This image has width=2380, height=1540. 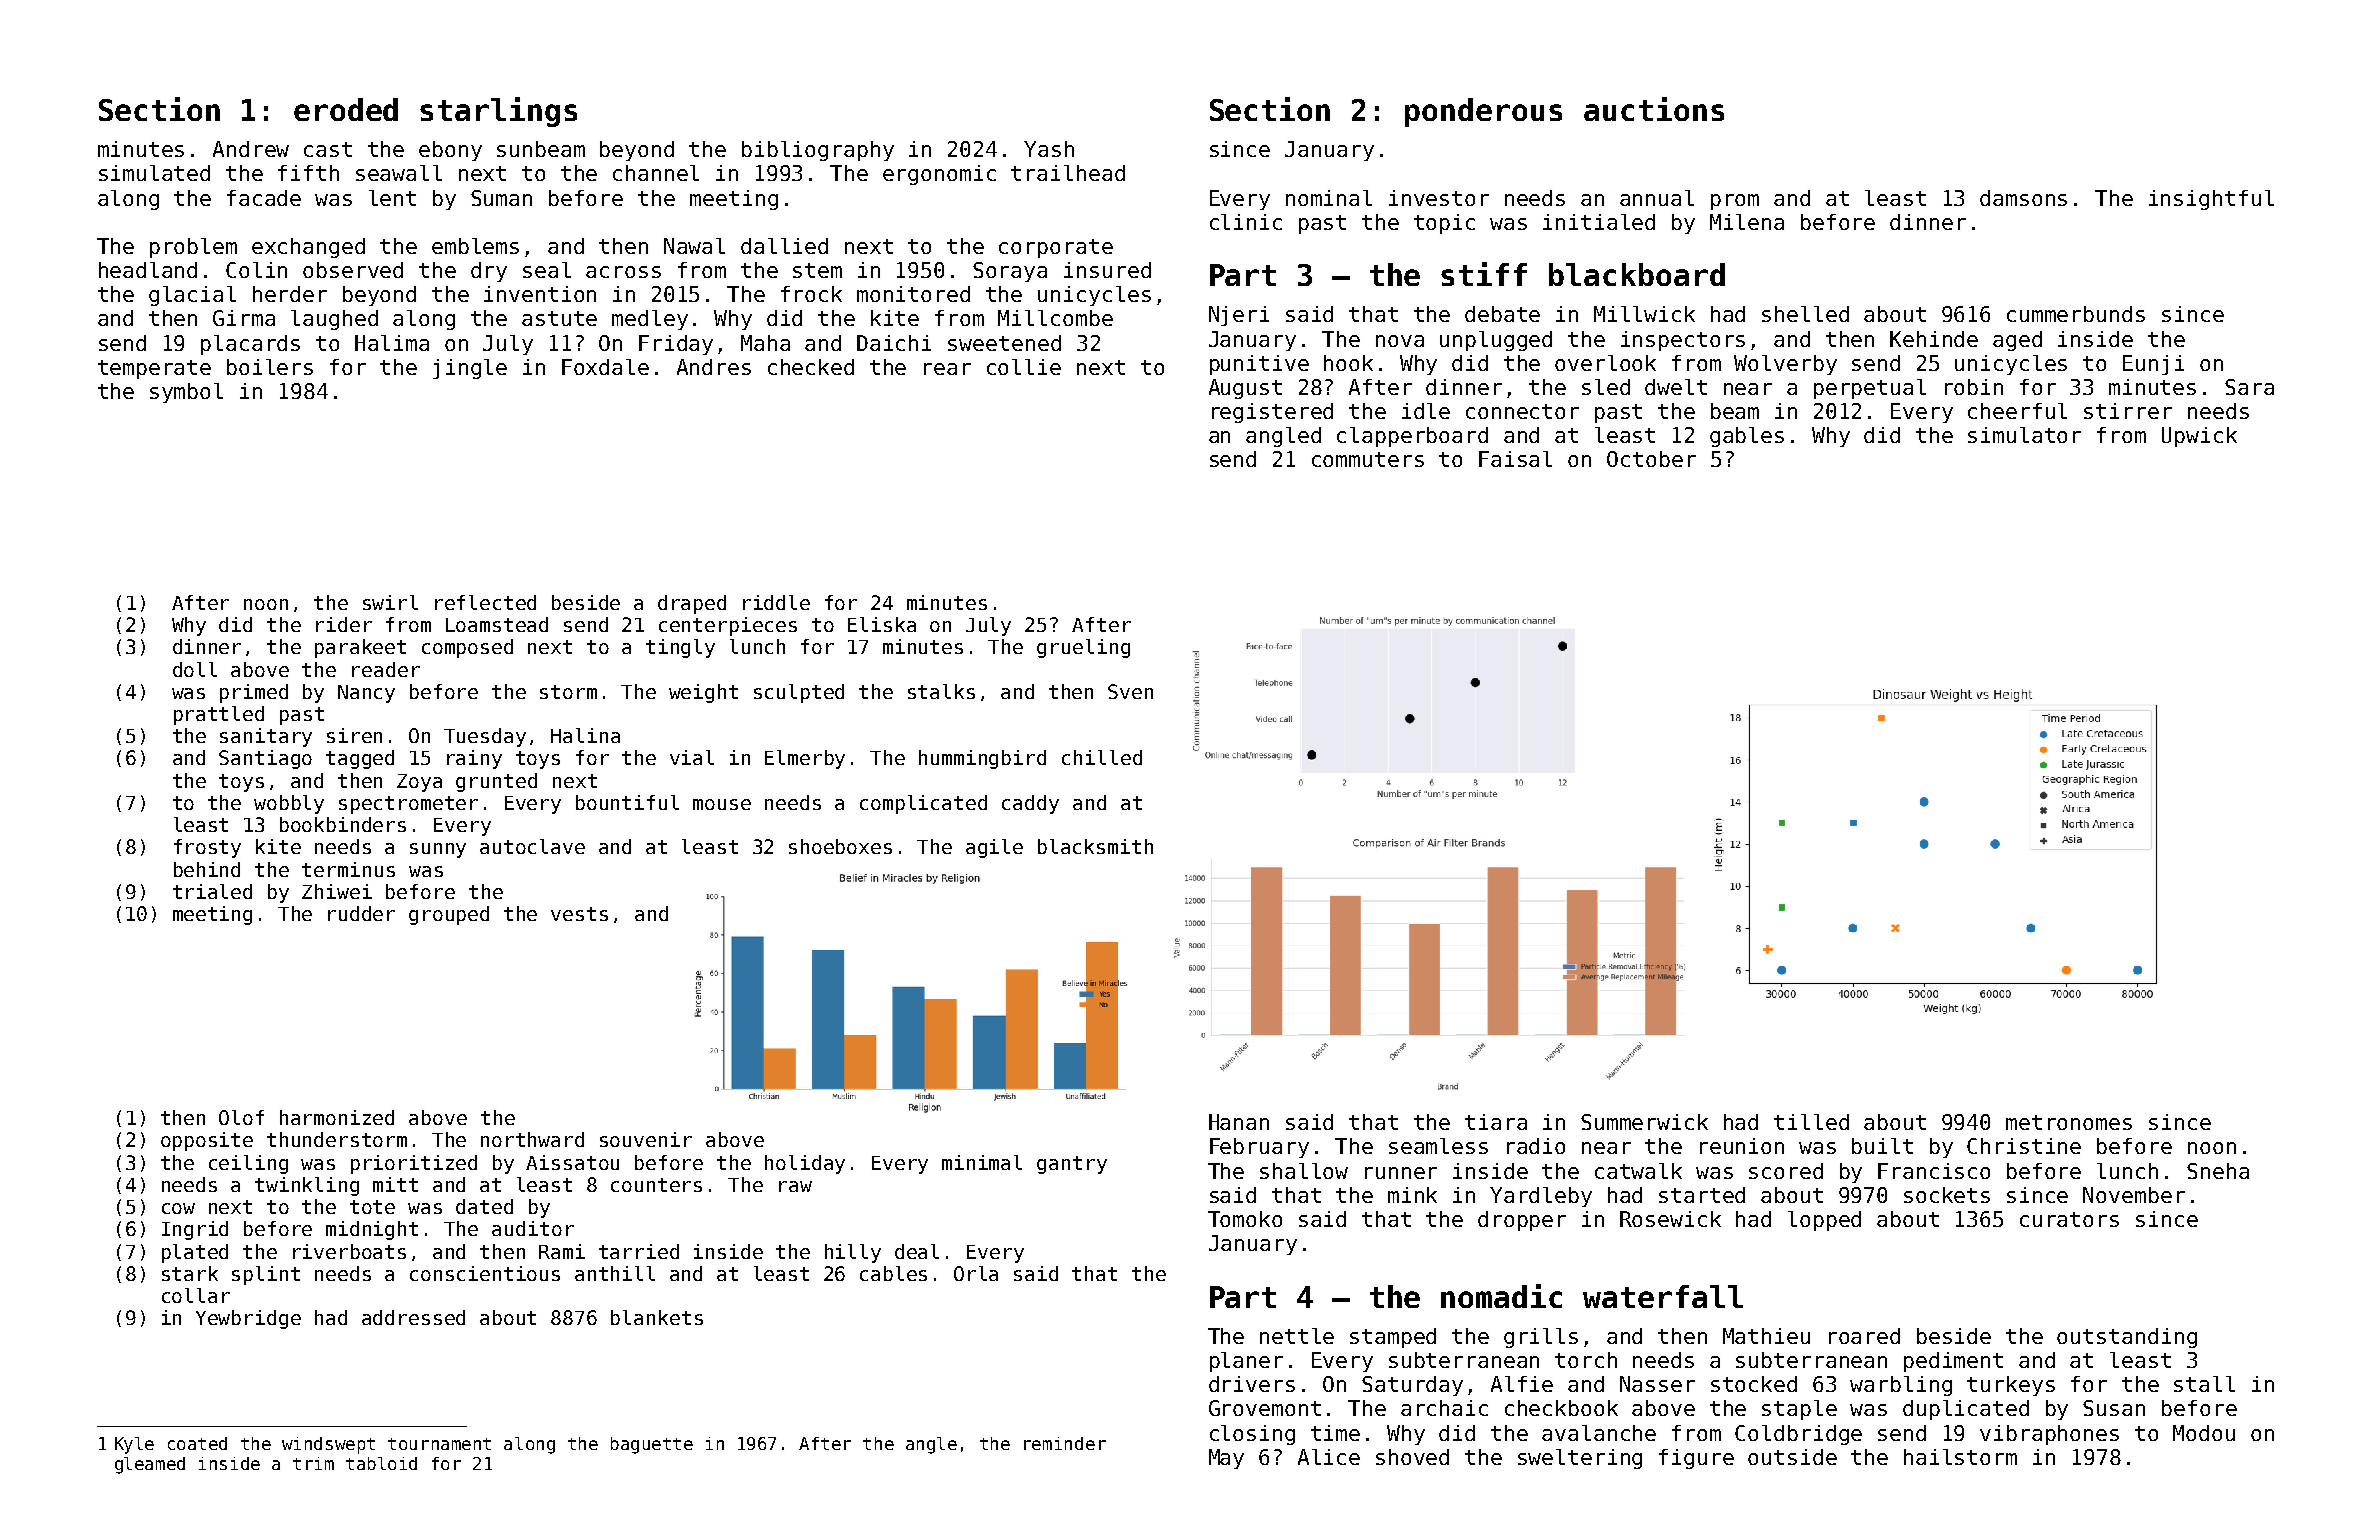 I want to click on insightful, so click(x=2211, y=200).
